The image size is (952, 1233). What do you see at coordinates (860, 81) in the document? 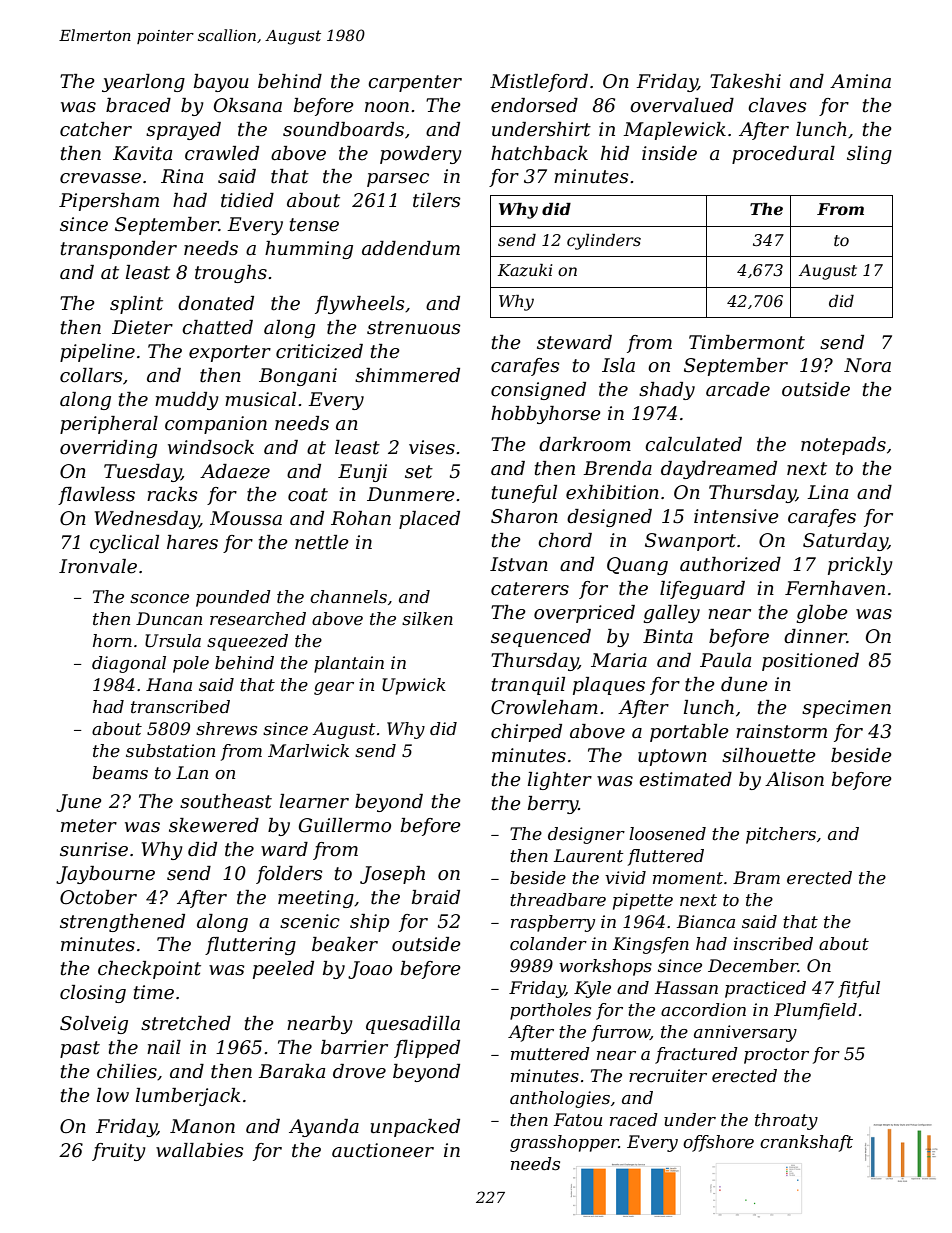
I see `Amina` at bounding box center [860, 81].
